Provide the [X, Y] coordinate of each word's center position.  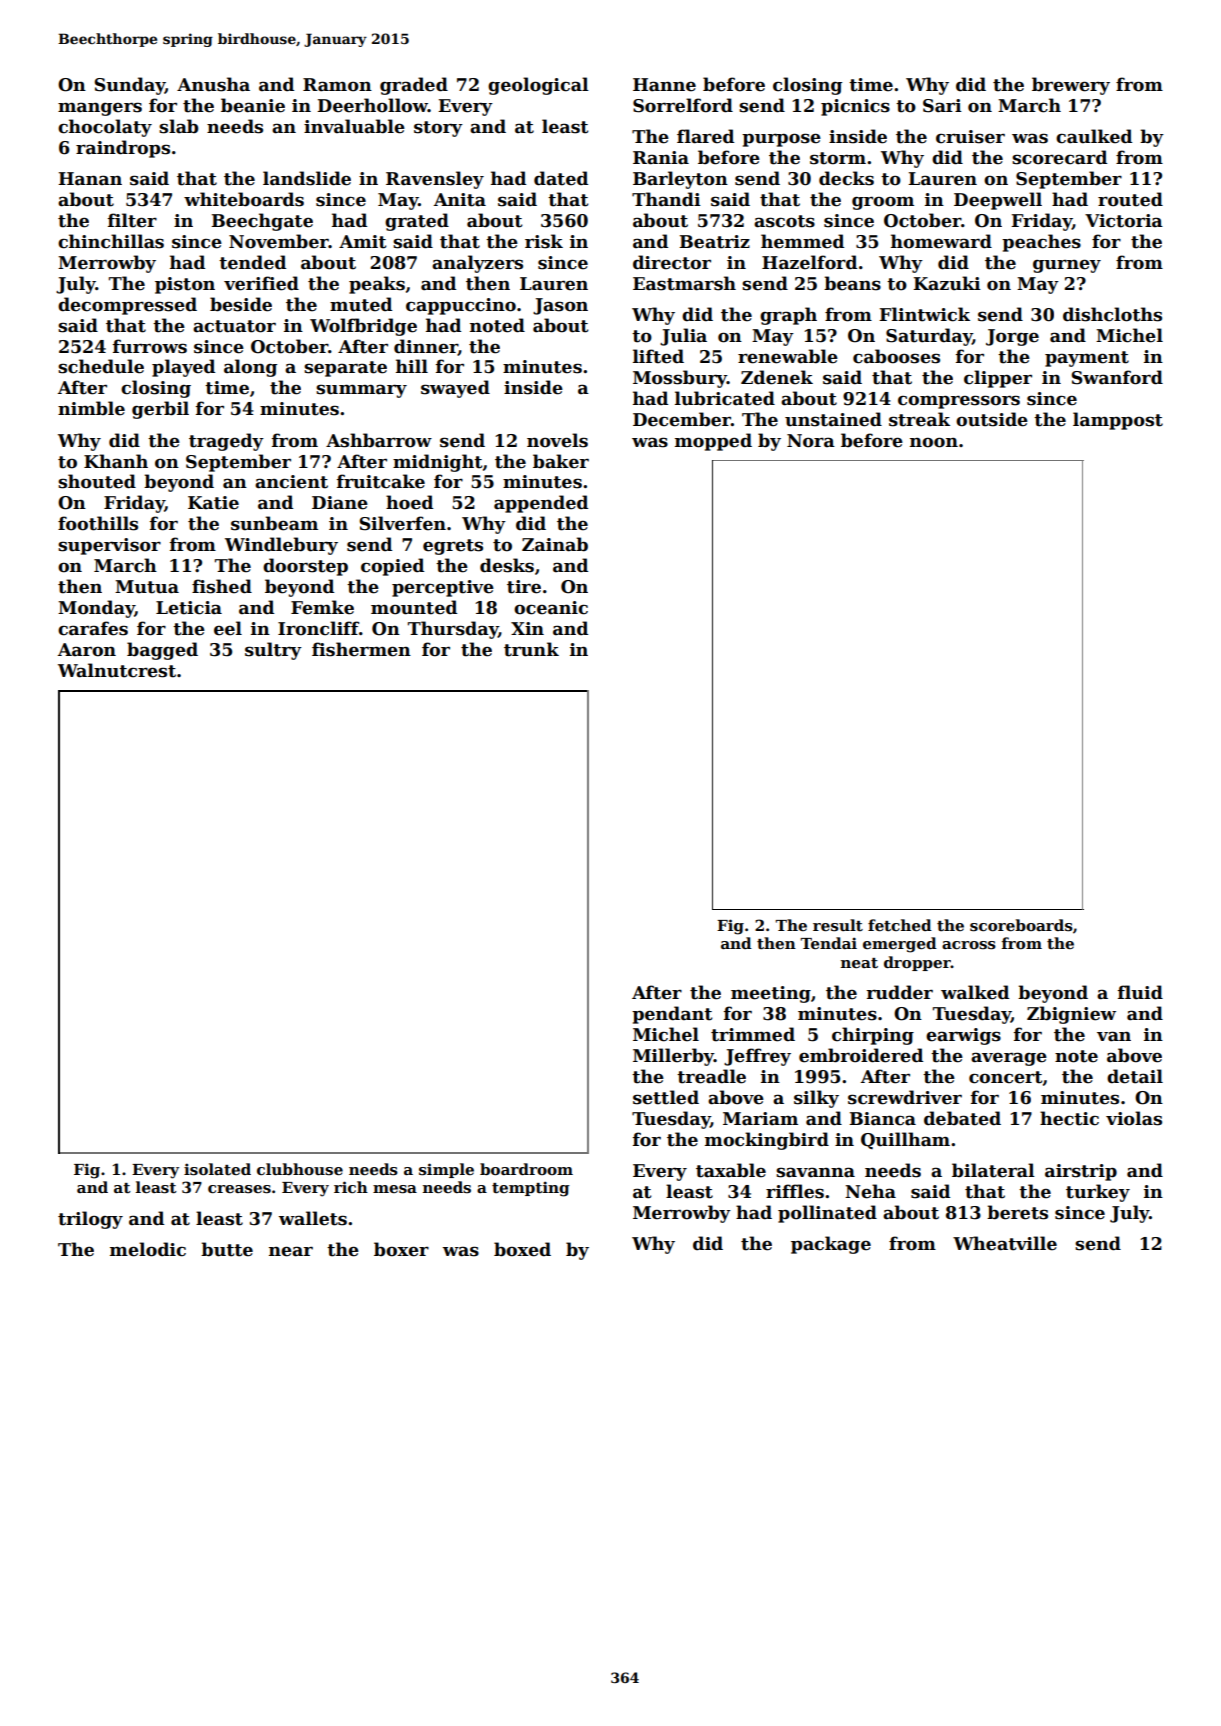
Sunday [130, 86]
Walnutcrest [117, 670]
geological [538, 86]
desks [507, 565]
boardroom [526, 1169]
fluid [1140, 992]
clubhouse [300, 1169]
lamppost [1118, 421]
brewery [1071, 86]
